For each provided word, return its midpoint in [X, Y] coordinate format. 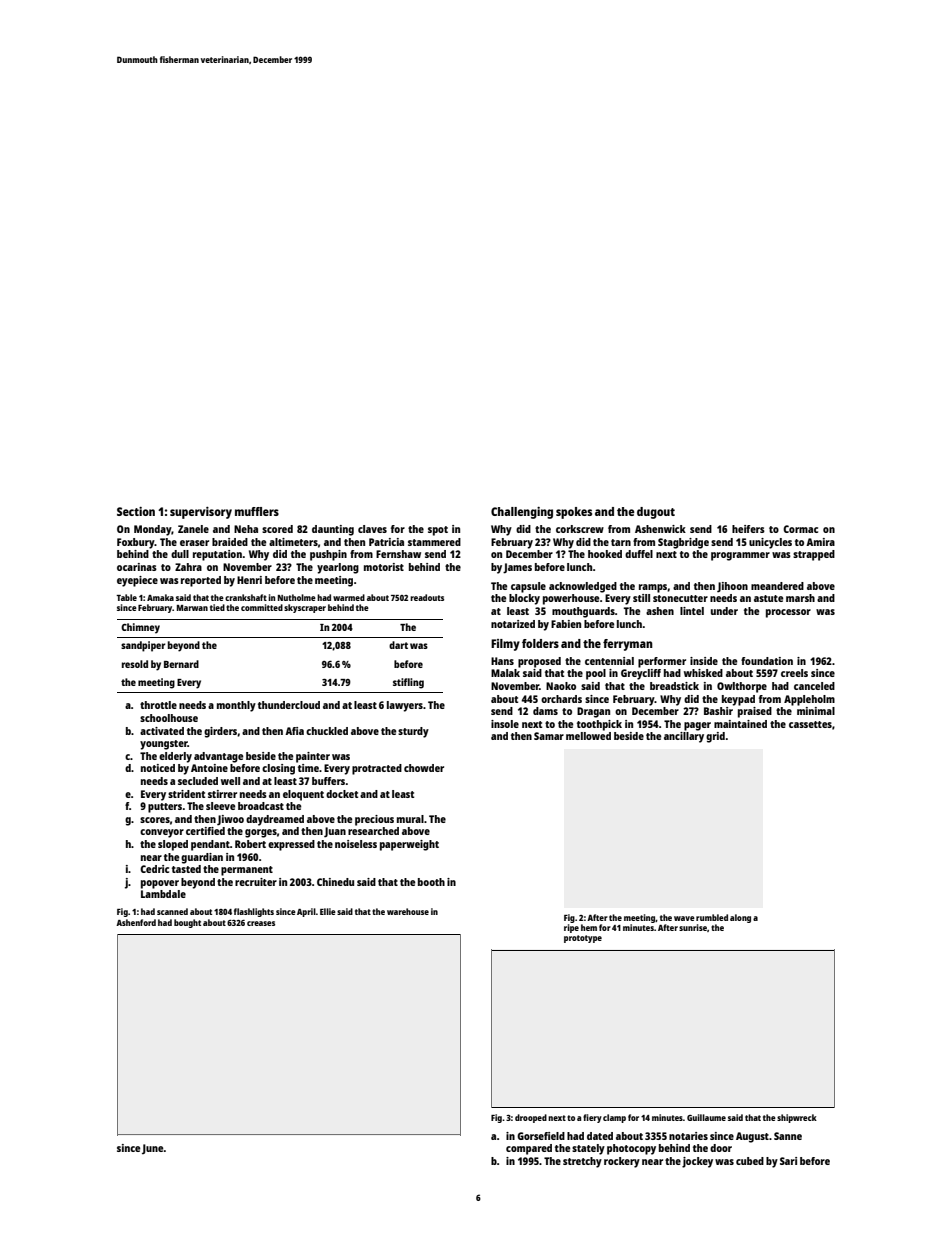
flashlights [254, 912]
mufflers [257, 511]
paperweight [409, 845]
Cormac [800, 529]
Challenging [522, 513]
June [153, 1149]
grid [715, 737]
